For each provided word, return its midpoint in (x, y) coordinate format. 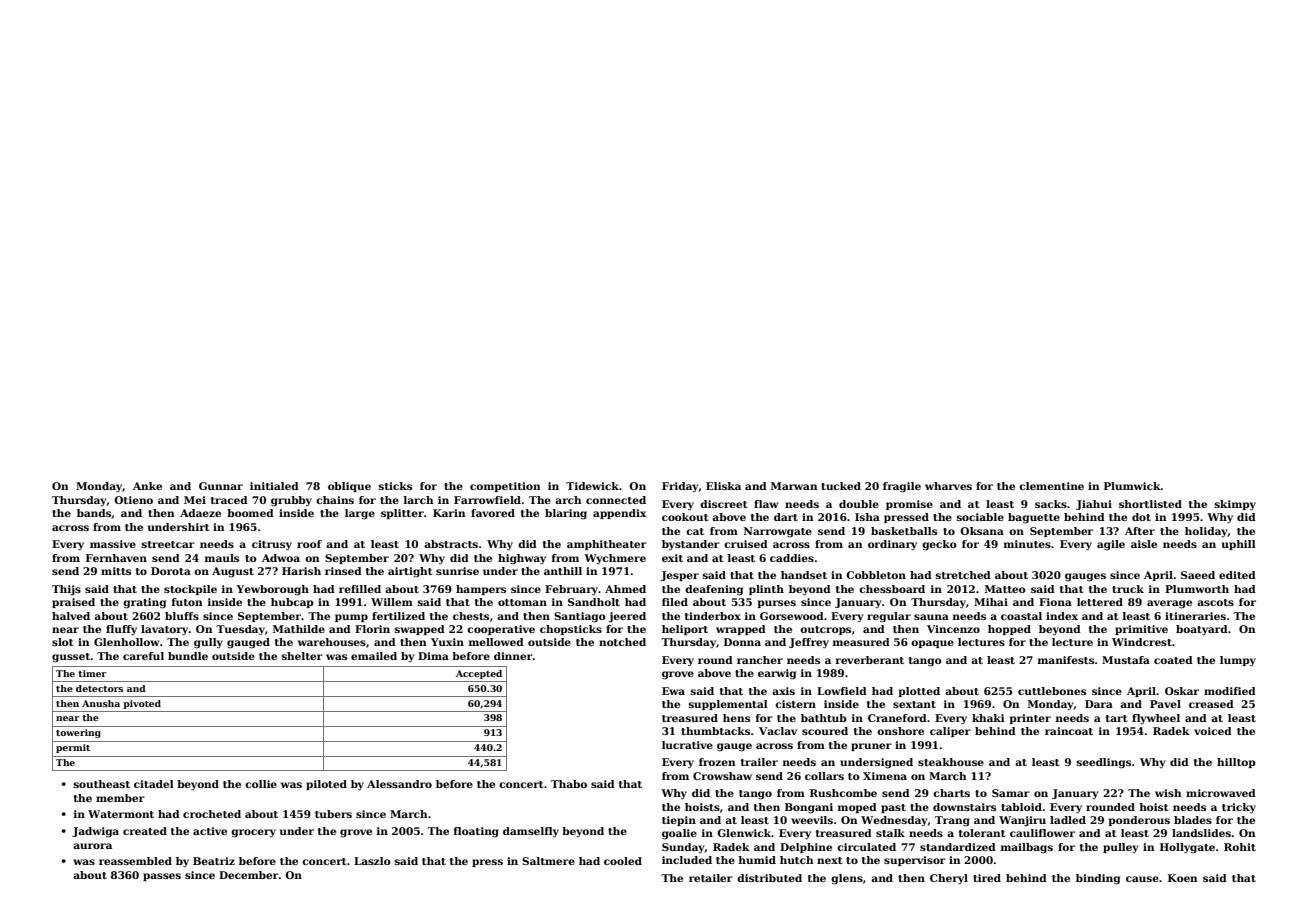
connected (616, 500)
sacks (1051, 504)
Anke (147, 486)
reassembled (135, 861)
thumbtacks (715, 731)
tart (1117, 718)
